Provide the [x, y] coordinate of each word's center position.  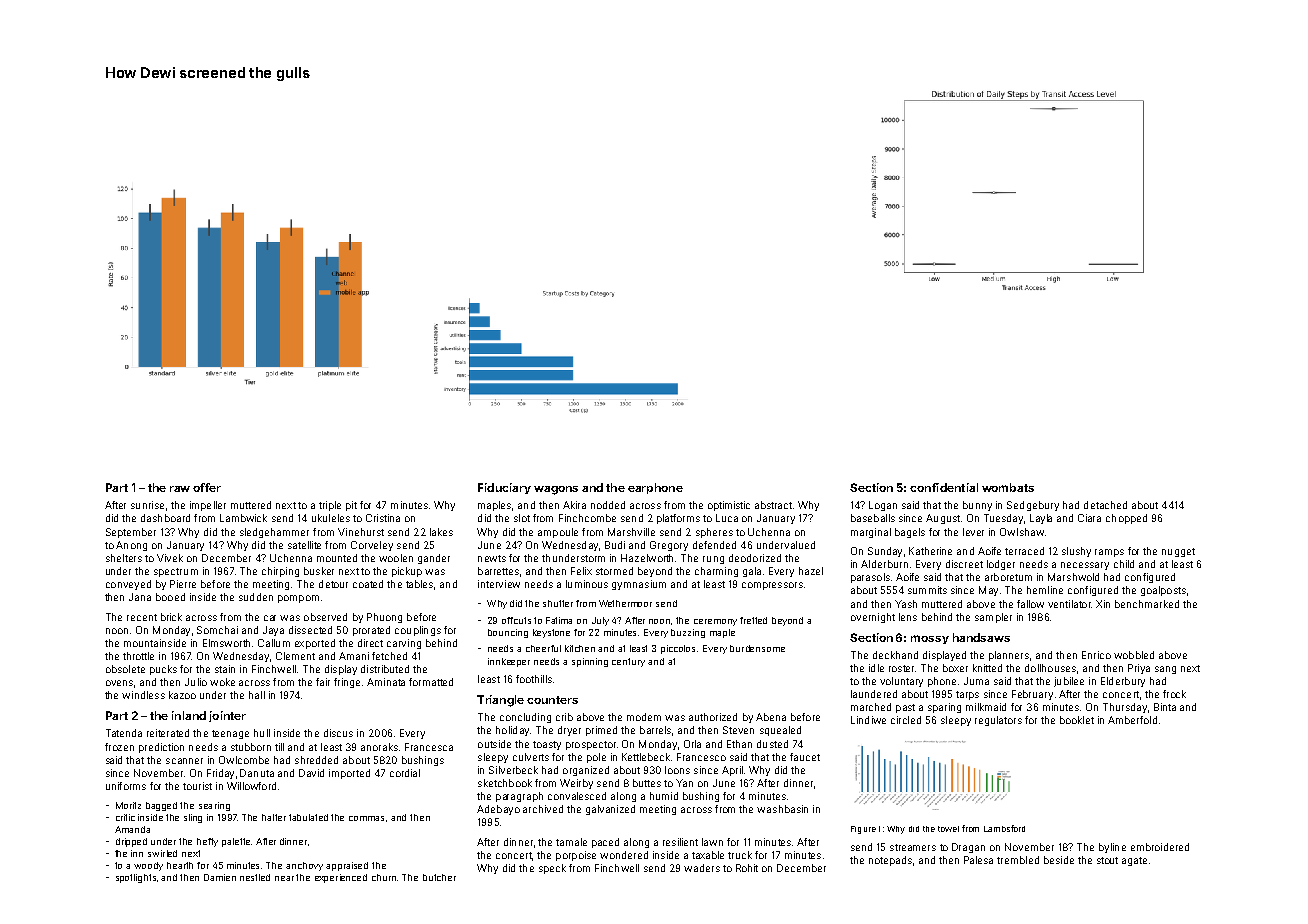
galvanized [610, 810]
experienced [341, 878]
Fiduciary [504, 488]
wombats [1008, 487]
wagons [556, 490]
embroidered [1160, 847]
